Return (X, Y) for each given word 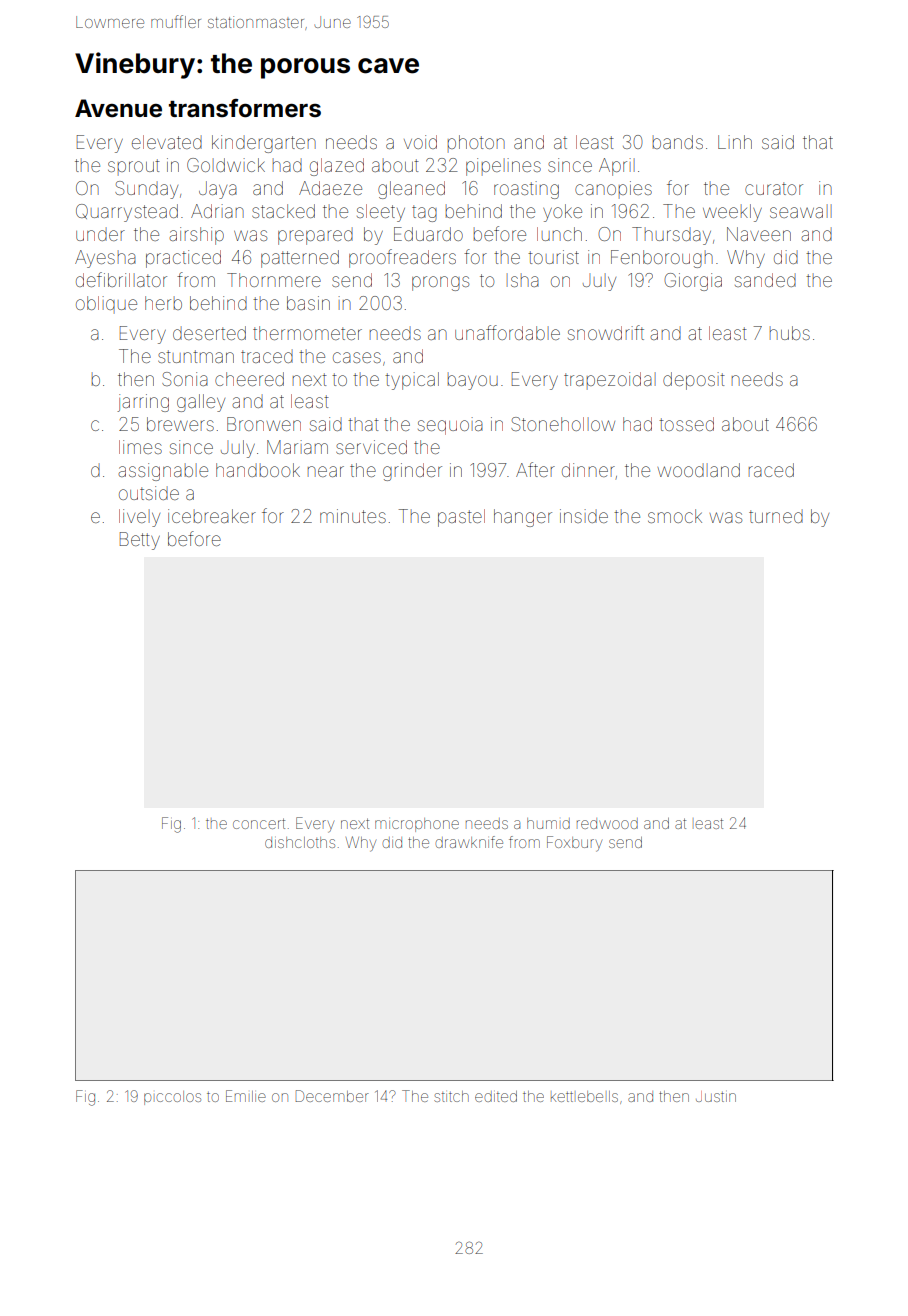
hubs (790, 333)
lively (139, 518)
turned (776, 516)
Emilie (246, 1096)
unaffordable (507, 332)
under (100, 234)
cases (357, 357)
